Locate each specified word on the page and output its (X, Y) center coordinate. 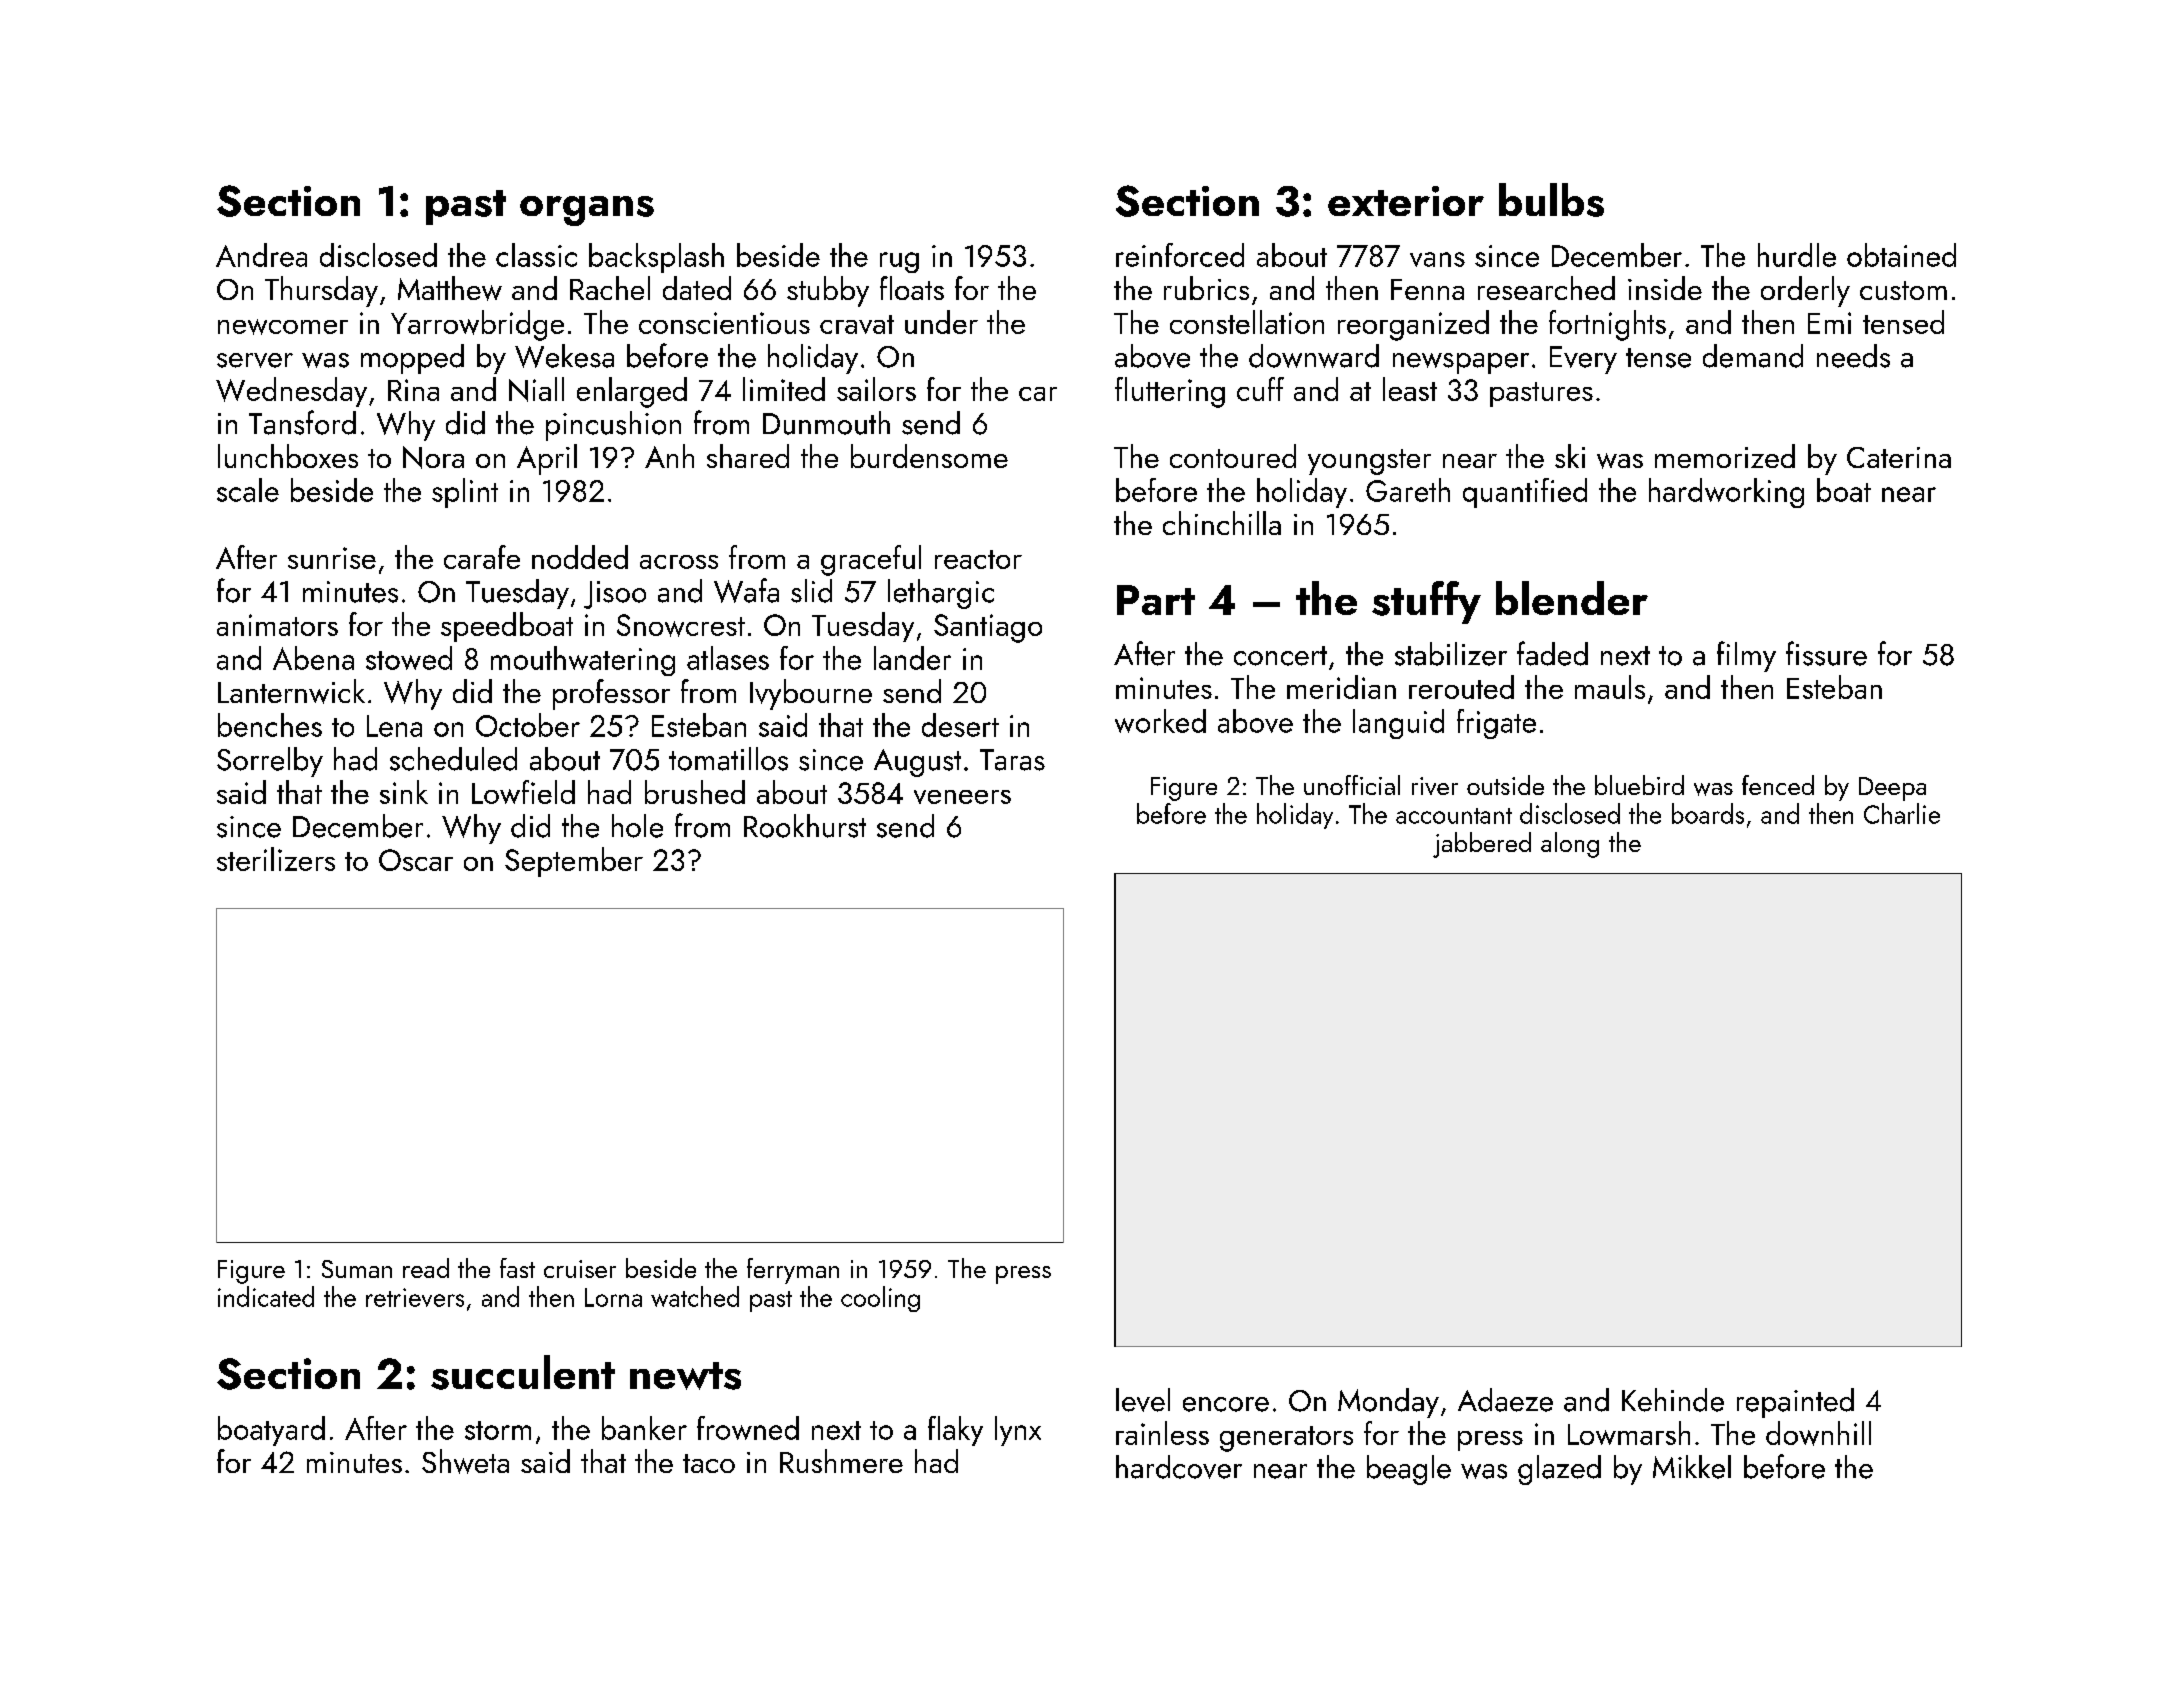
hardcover (1179, 1467)
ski (1570, 456)
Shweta (465, 1461)
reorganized (1413, 325)
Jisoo (615, 595)
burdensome (929, 456)
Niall (536, 389)
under (941, 322)
